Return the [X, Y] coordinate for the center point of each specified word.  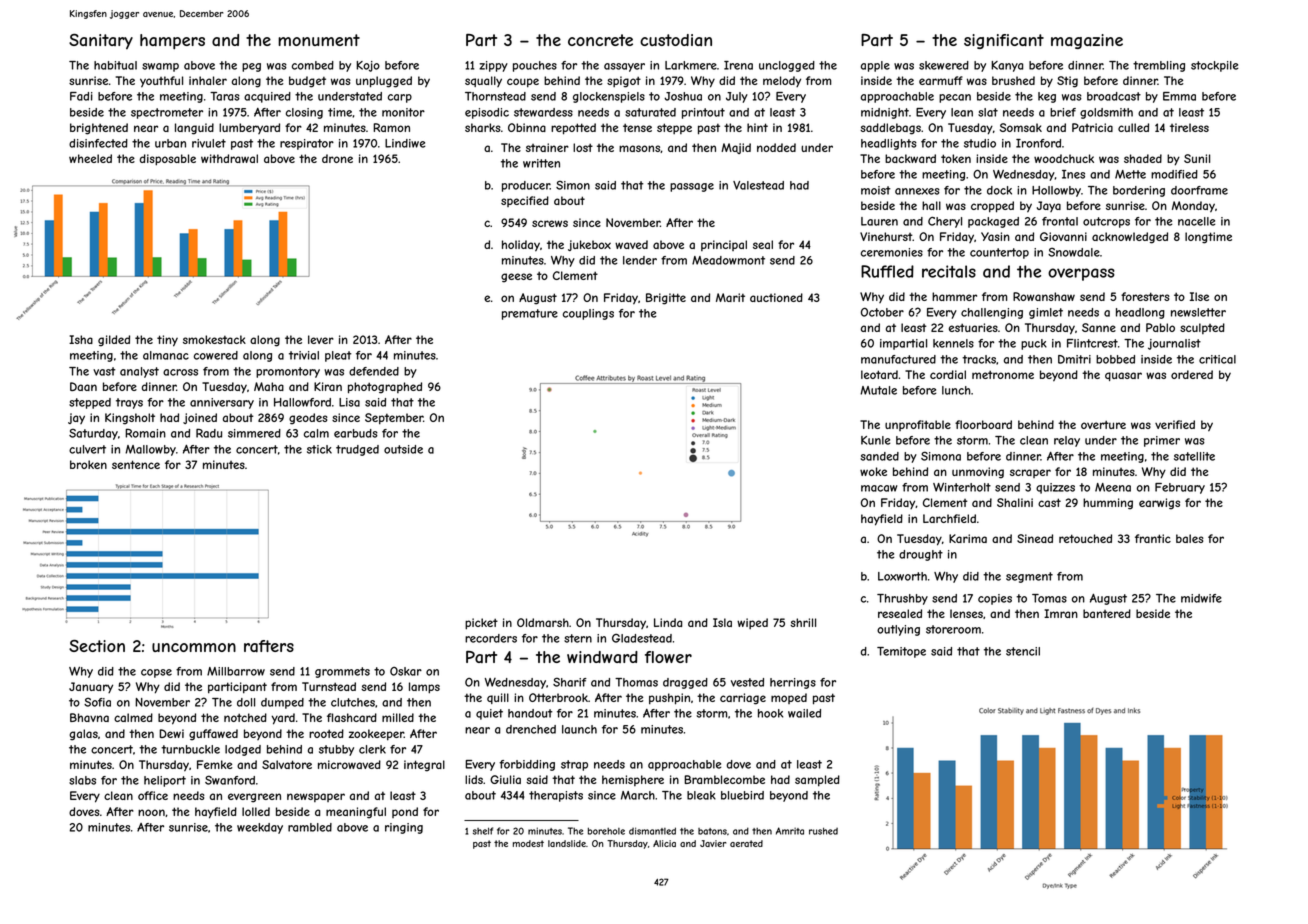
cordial [948, 374]
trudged [357, 450]
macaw [879, 488]
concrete [600, 40]
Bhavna [89, 717]
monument [319, 40]
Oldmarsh [543, 622]
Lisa [349, 402]
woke [873, 471]
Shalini [1015, 502]
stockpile [1214, 66]
